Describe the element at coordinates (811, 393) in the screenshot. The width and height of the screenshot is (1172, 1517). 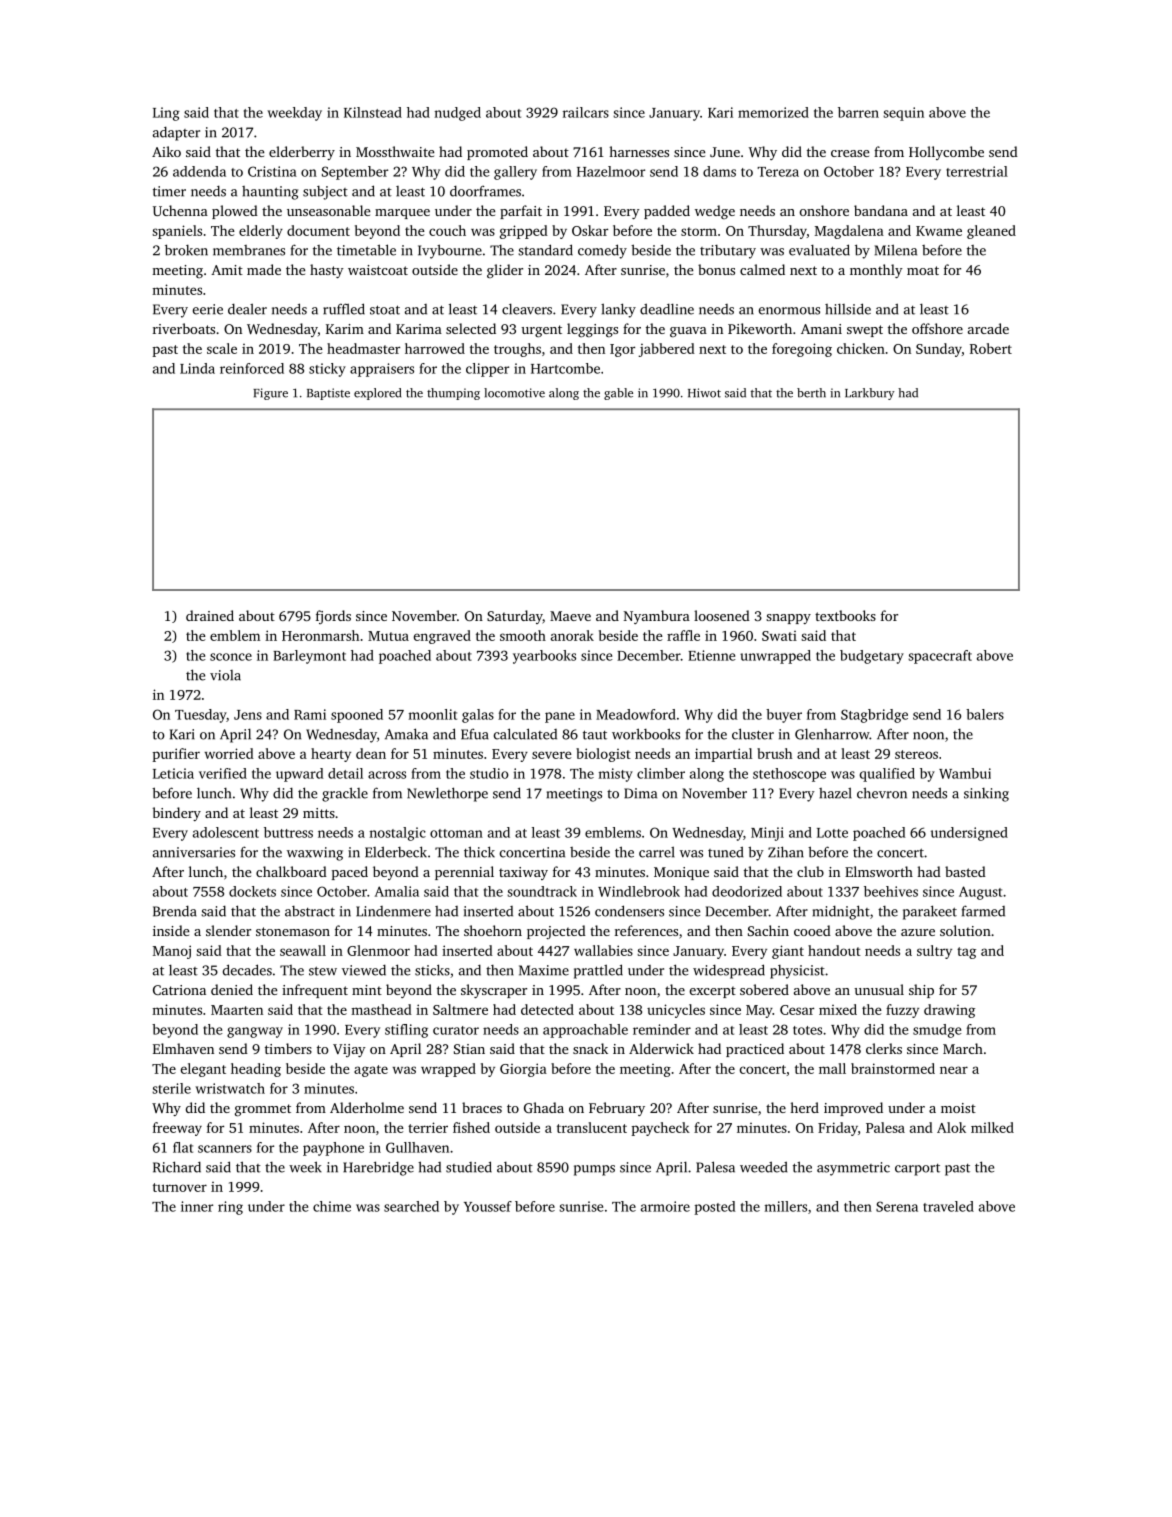
I see `berth` at that location.
